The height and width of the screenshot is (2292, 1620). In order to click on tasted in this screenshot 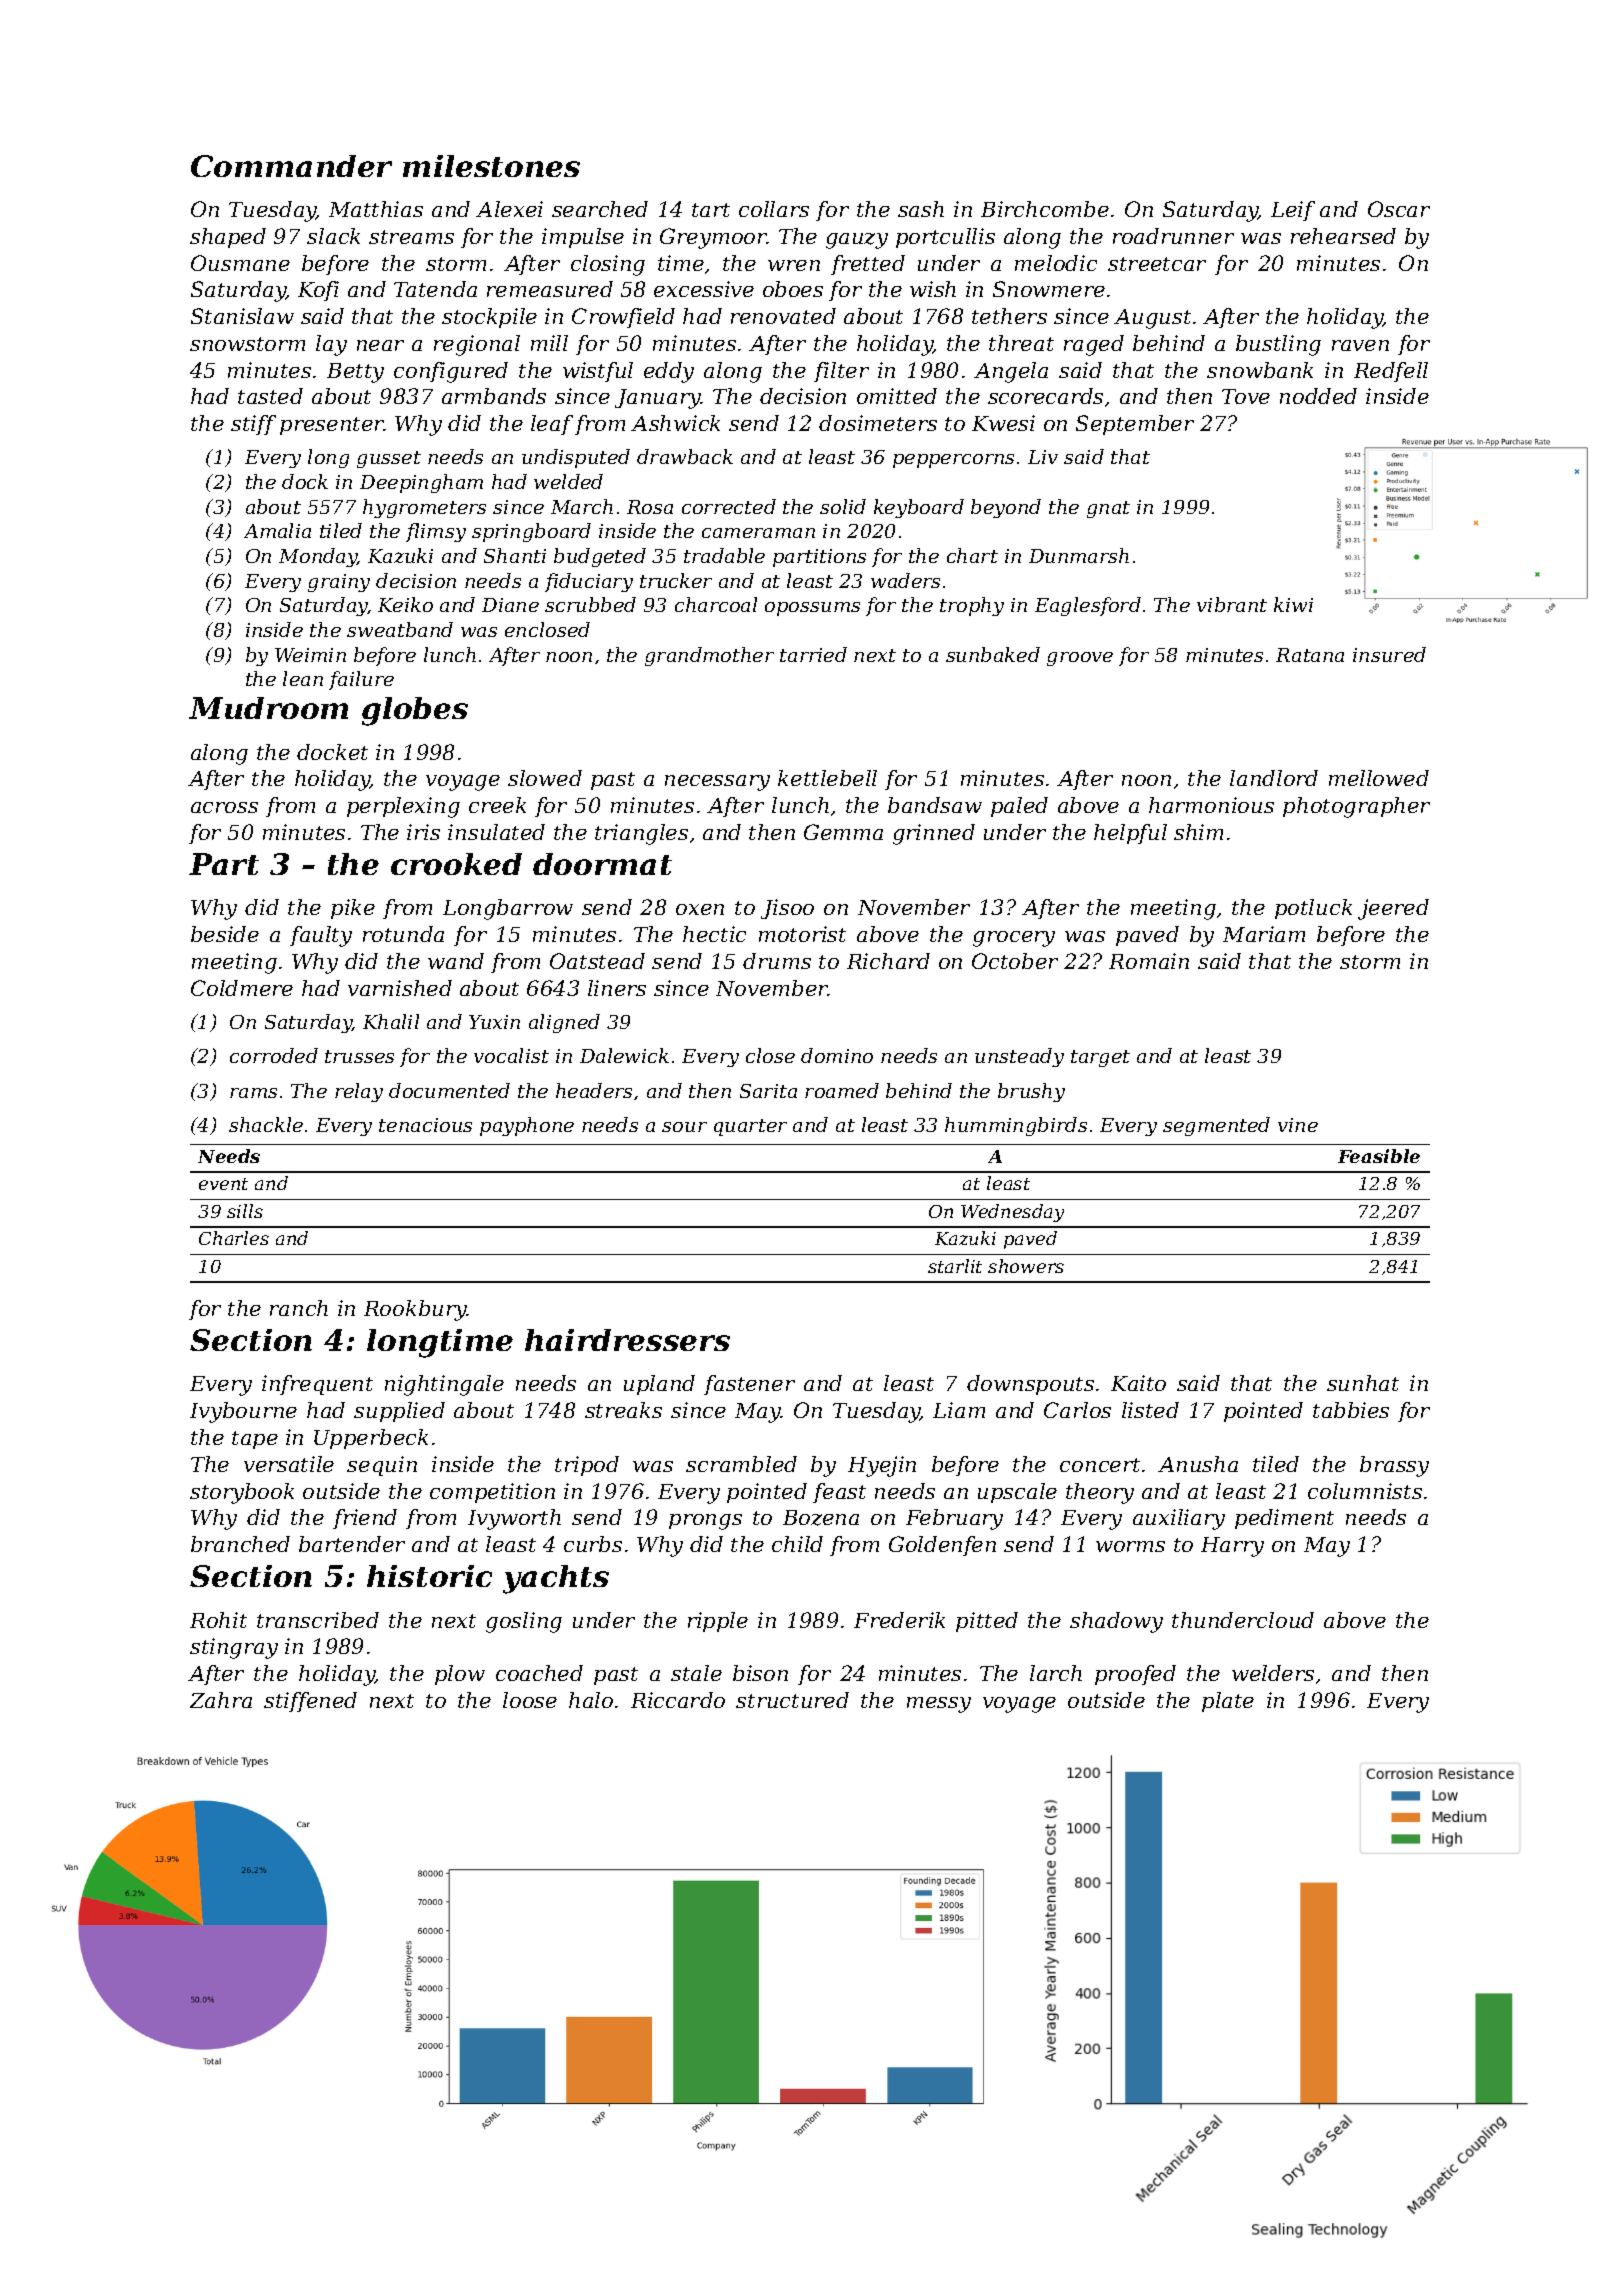, I will do `click(270, 396)`.
